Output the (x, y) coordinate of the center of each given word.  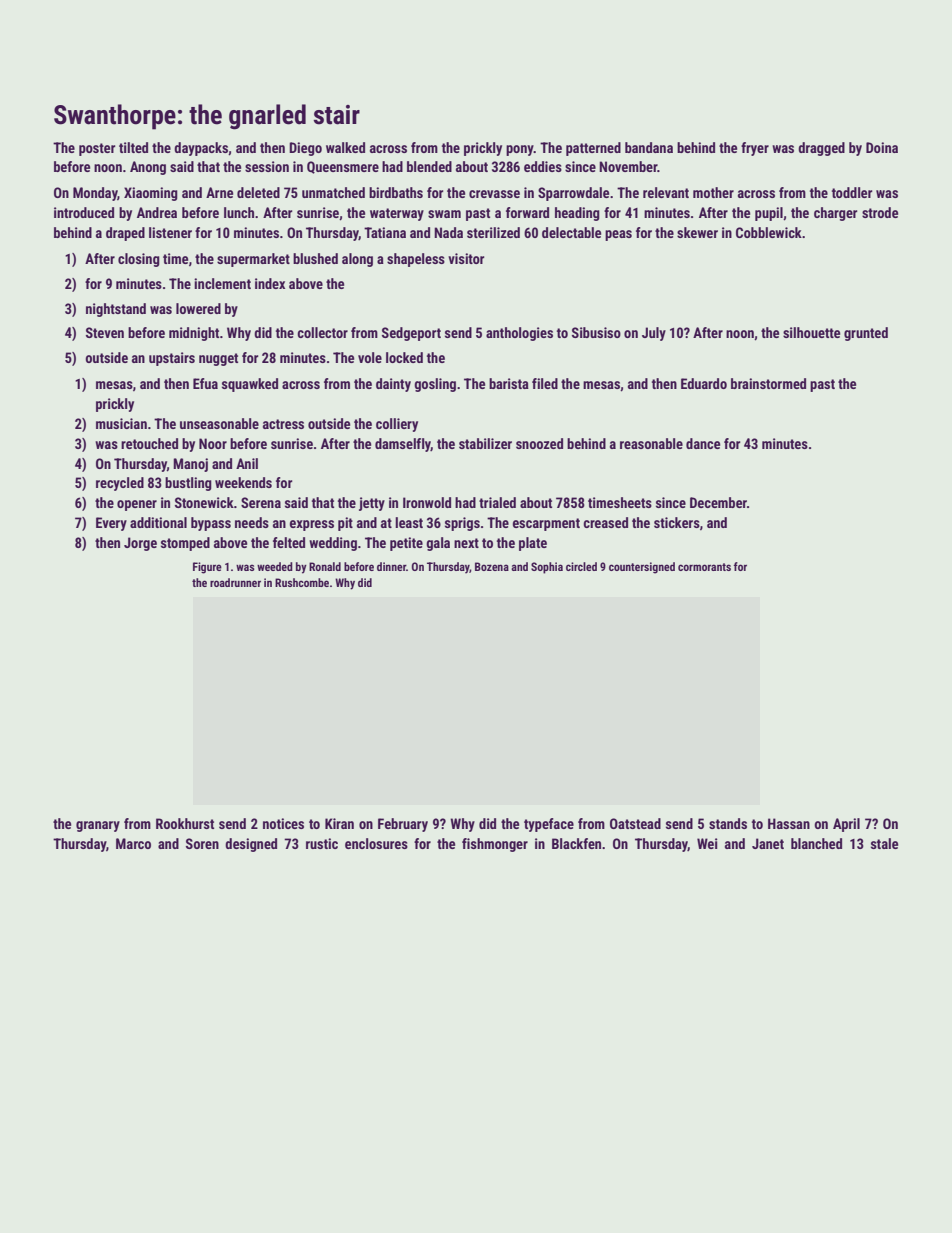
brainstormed (768, 383)
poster (97, 149)
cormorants (704, 567)
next (466, 543)
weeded (275, 566)
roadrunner (235, 582)
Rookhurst (185, 823)
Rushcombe (302, 582)
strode (880, 212)
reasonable (651, 443)
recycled (120, 484)
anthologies (519, 334)
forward (527, 212)
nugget (218, 359)
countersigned (642, 568)
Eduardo (704, 383)
